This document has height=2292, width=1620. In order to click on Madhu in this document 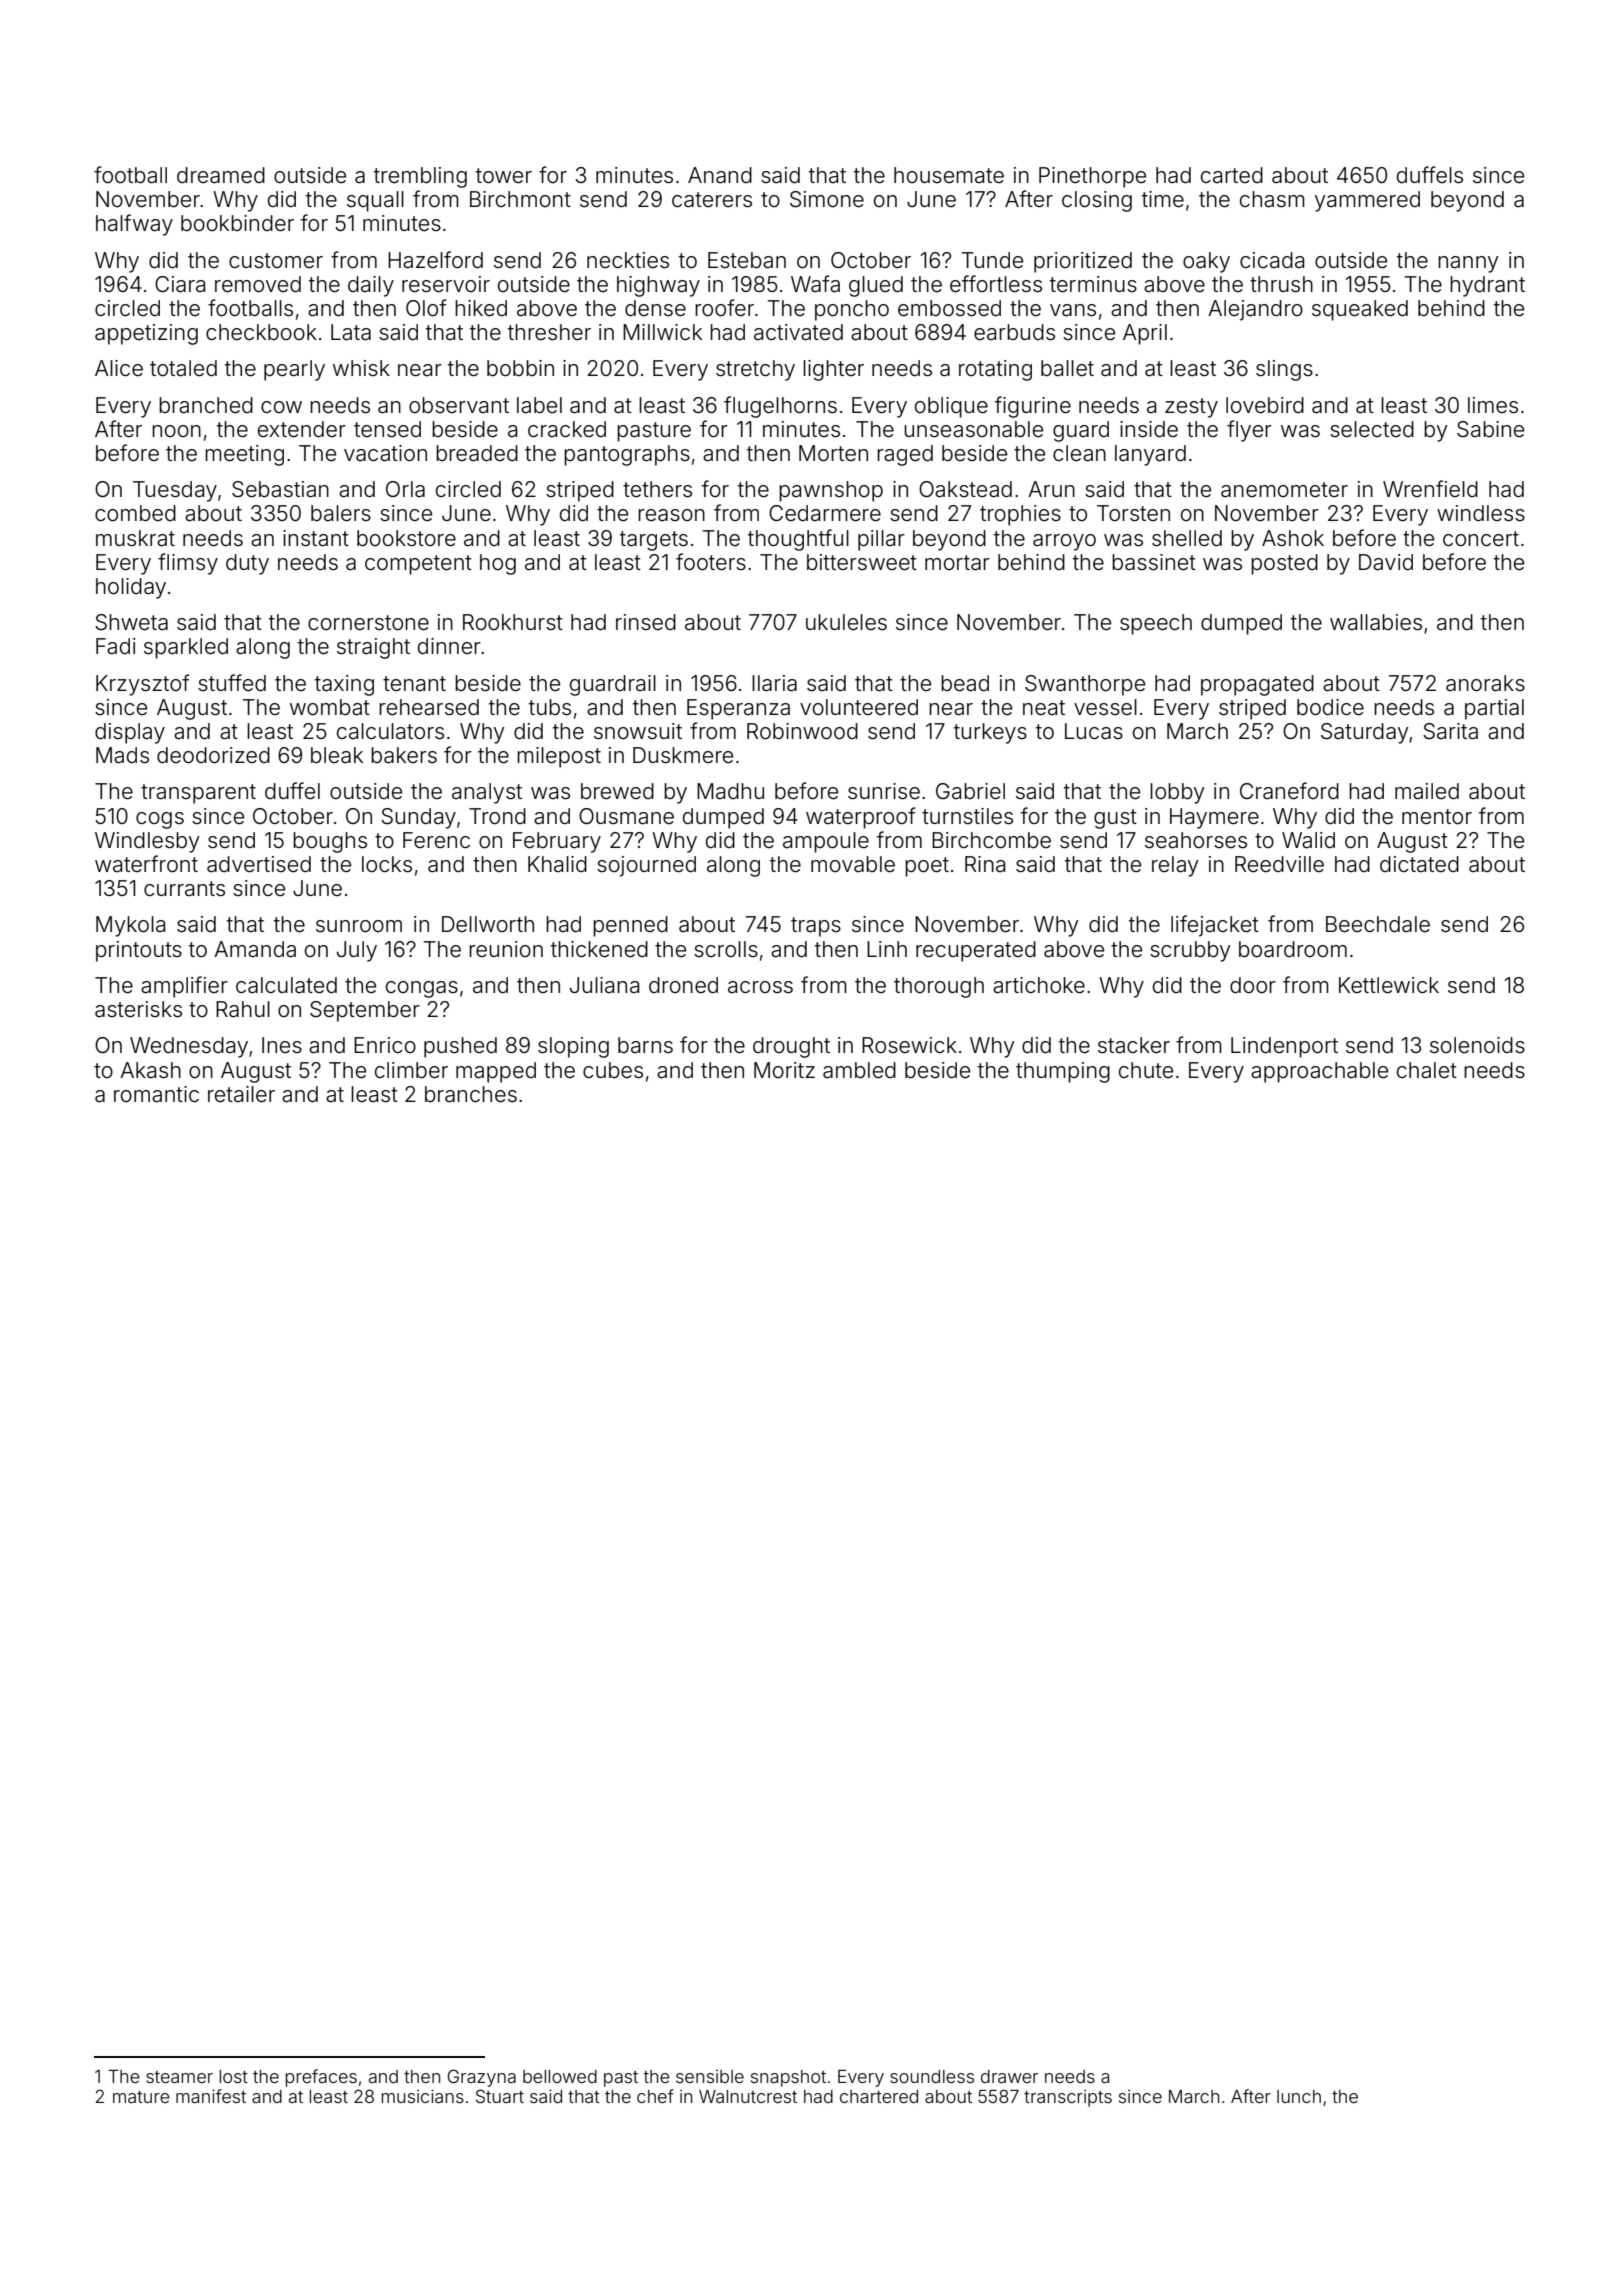, I will do `click(730, 791)`.
